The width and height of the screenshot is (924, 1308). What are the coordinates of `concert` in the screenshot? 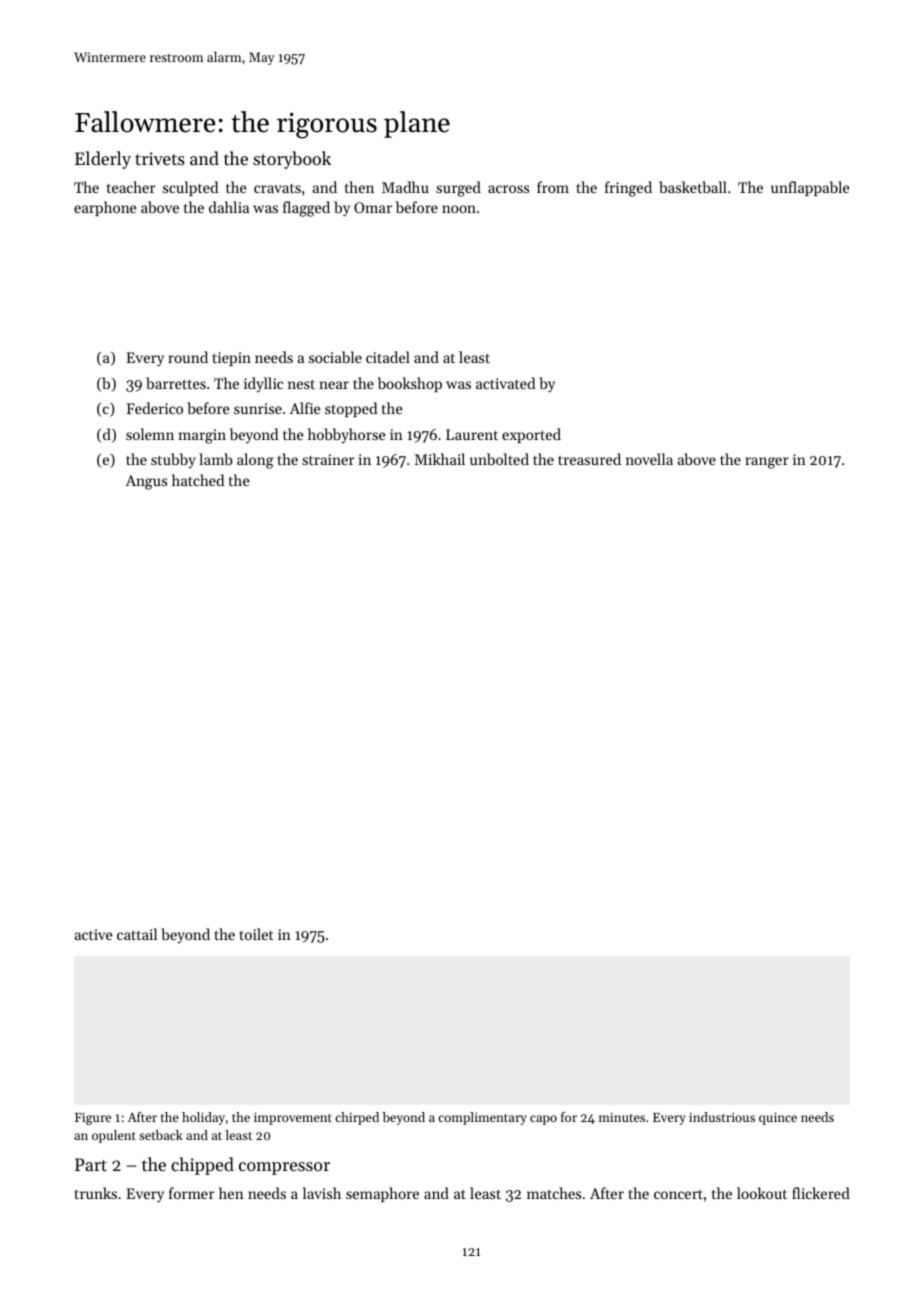 It's located at (678, 1194).
